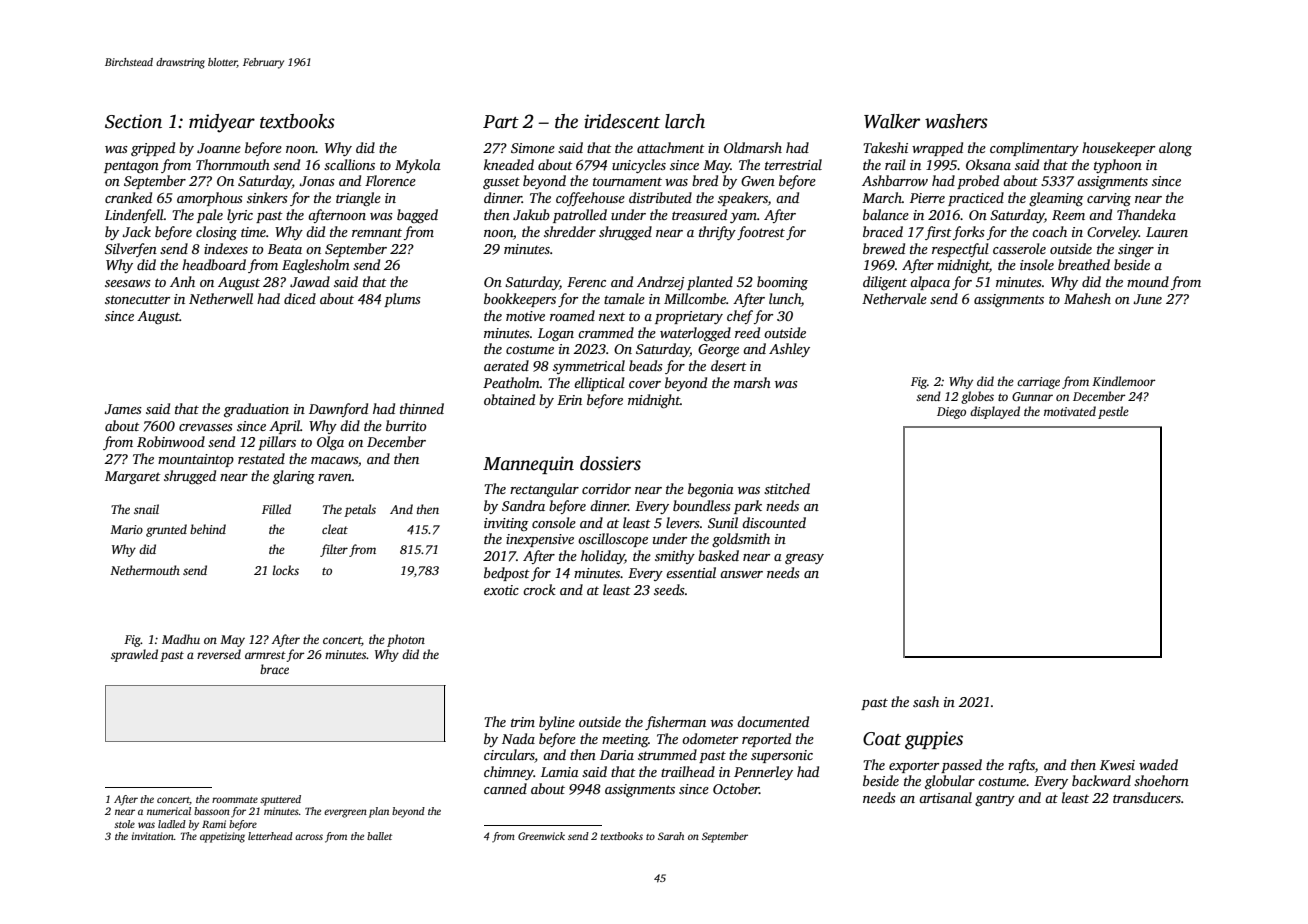  I want to click on photon, so click(406, 640).
